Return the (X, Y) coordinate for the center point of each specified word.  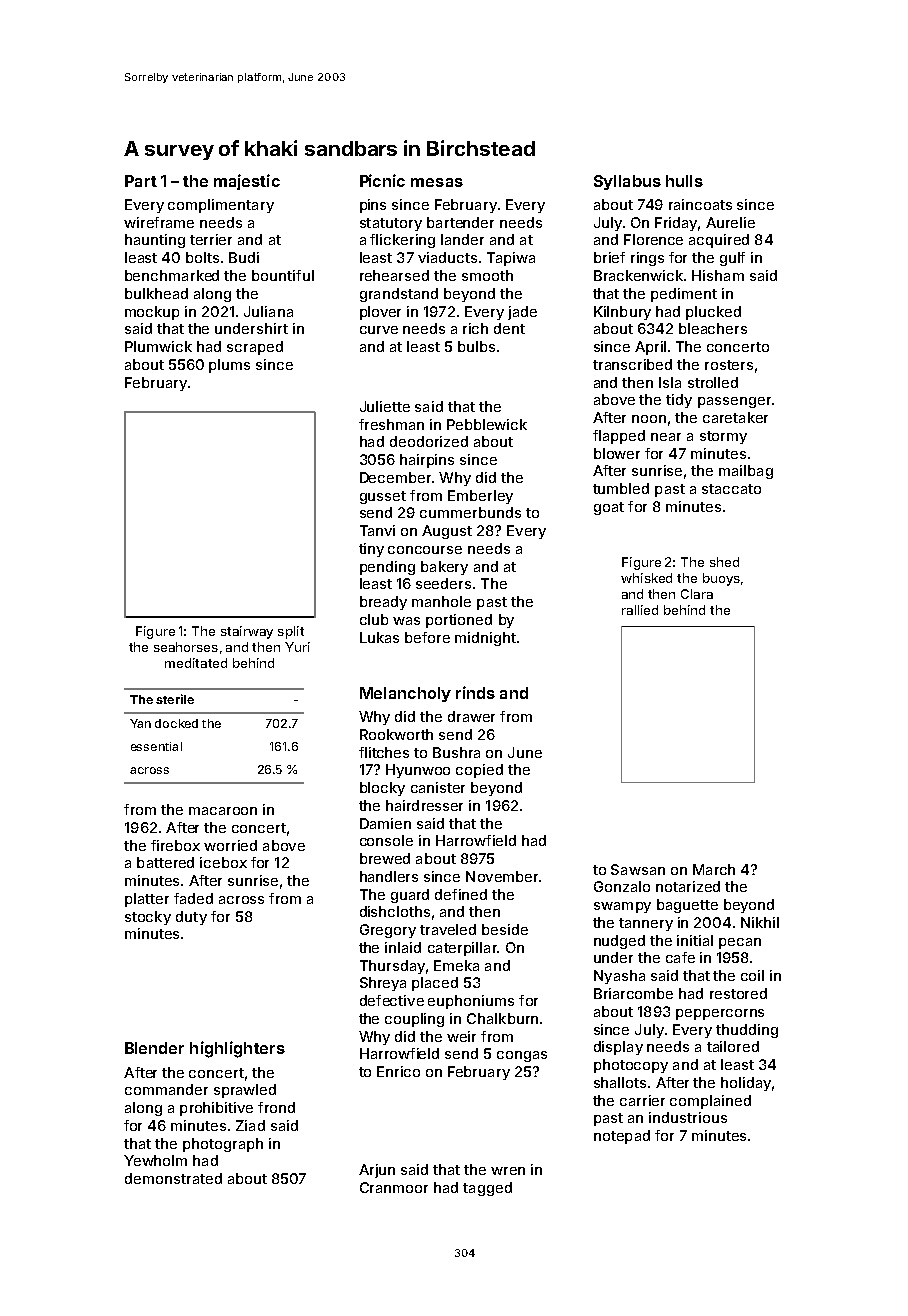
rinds (475, 692)
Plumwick (158, 346)
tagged (487, 1189)
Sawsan (638, 869)
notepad (622, 1137)
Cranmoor (394, 1187)
